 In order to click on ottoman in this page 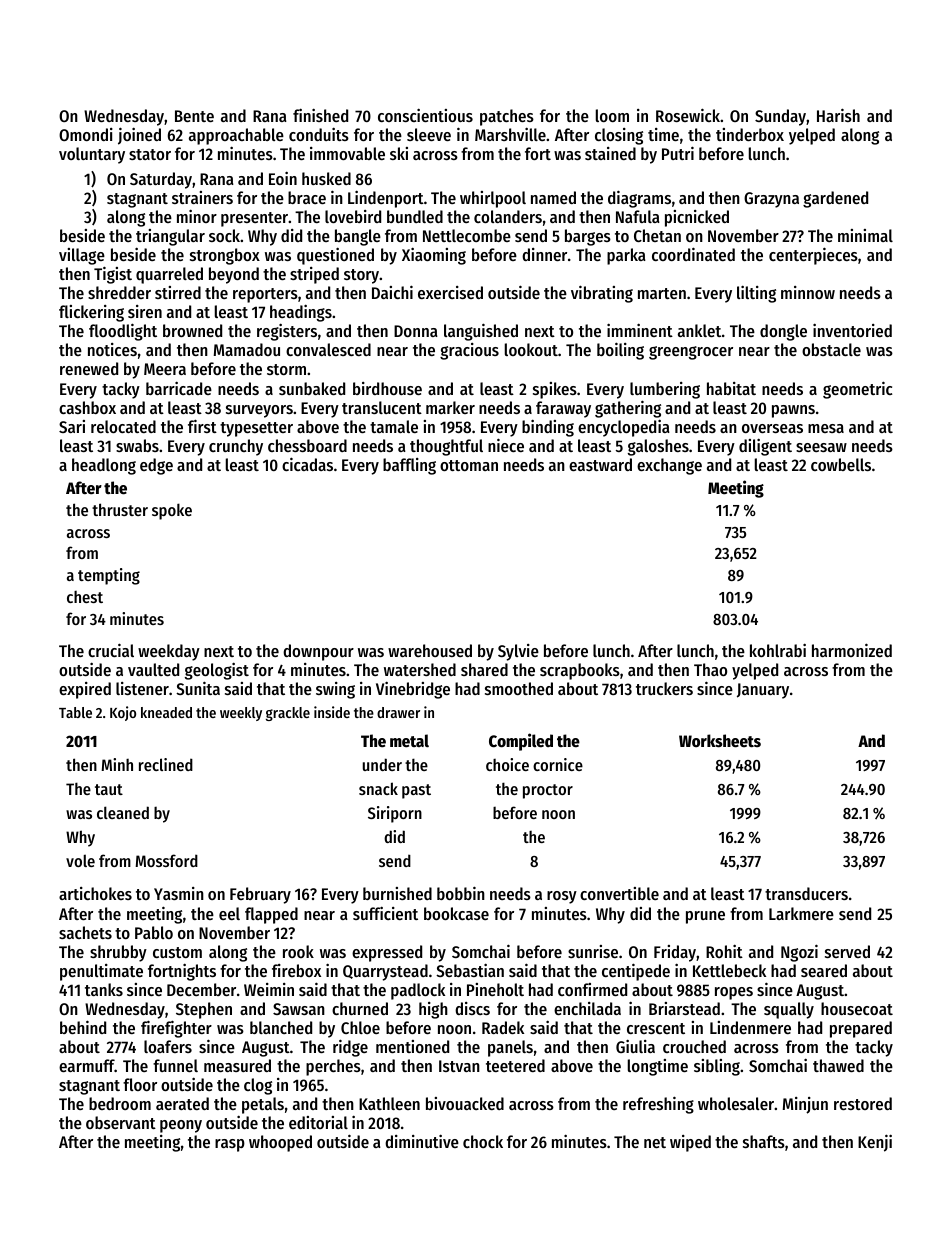, I will do `click(469, 465)`.
